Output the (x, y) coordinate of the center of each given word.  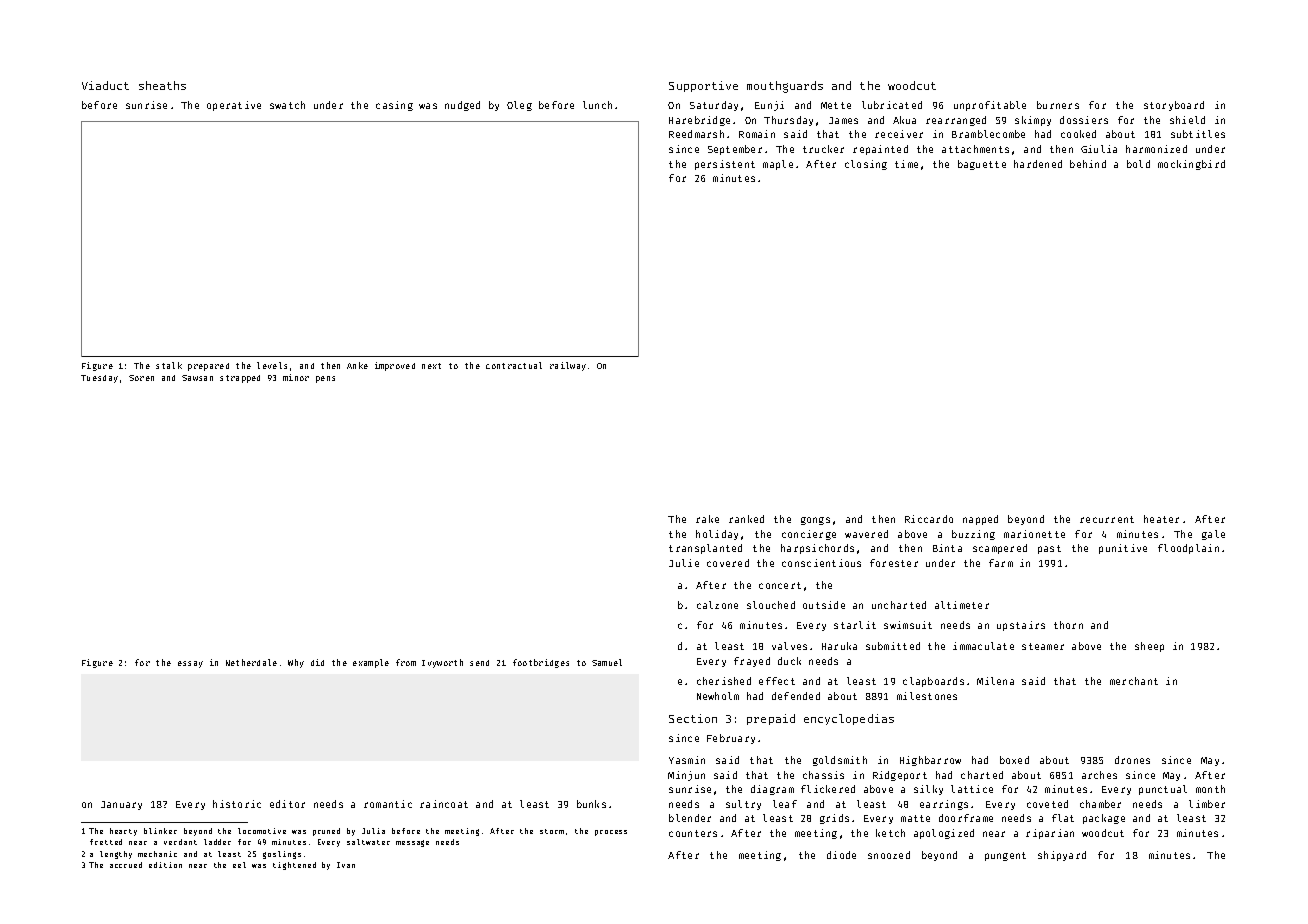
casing (394, 106)
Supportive (703, 86)
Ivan (346, 865)
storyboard (1174, 106)
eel (239, 865)
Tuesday (99, 379)
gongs (815, 521)
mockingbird (1191, 165)
